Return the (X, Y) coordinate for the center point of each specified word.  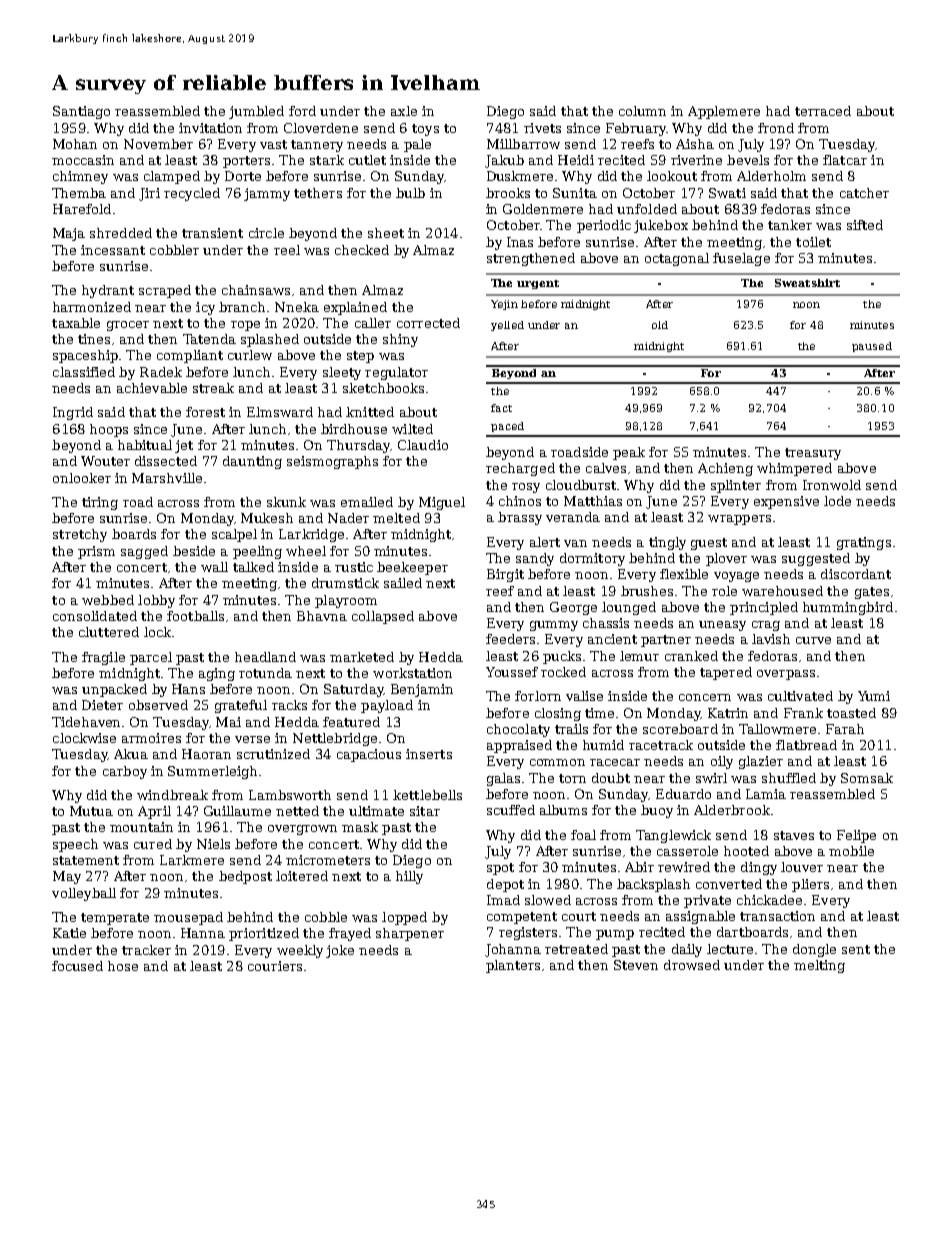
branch (242, 307)
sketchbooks (383, 388)
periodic (604, 226)
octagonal (677, 259)
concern (705, 697)
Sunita (575, 193)
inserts (429, 754)
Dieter (102, 705)
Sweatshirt (807, 283)
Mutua (91, 811)
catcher (864, 193)
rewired (684, 867)
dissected (166, 461)
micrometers (328, 860)
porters (246, 162)
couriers (275, 966)
